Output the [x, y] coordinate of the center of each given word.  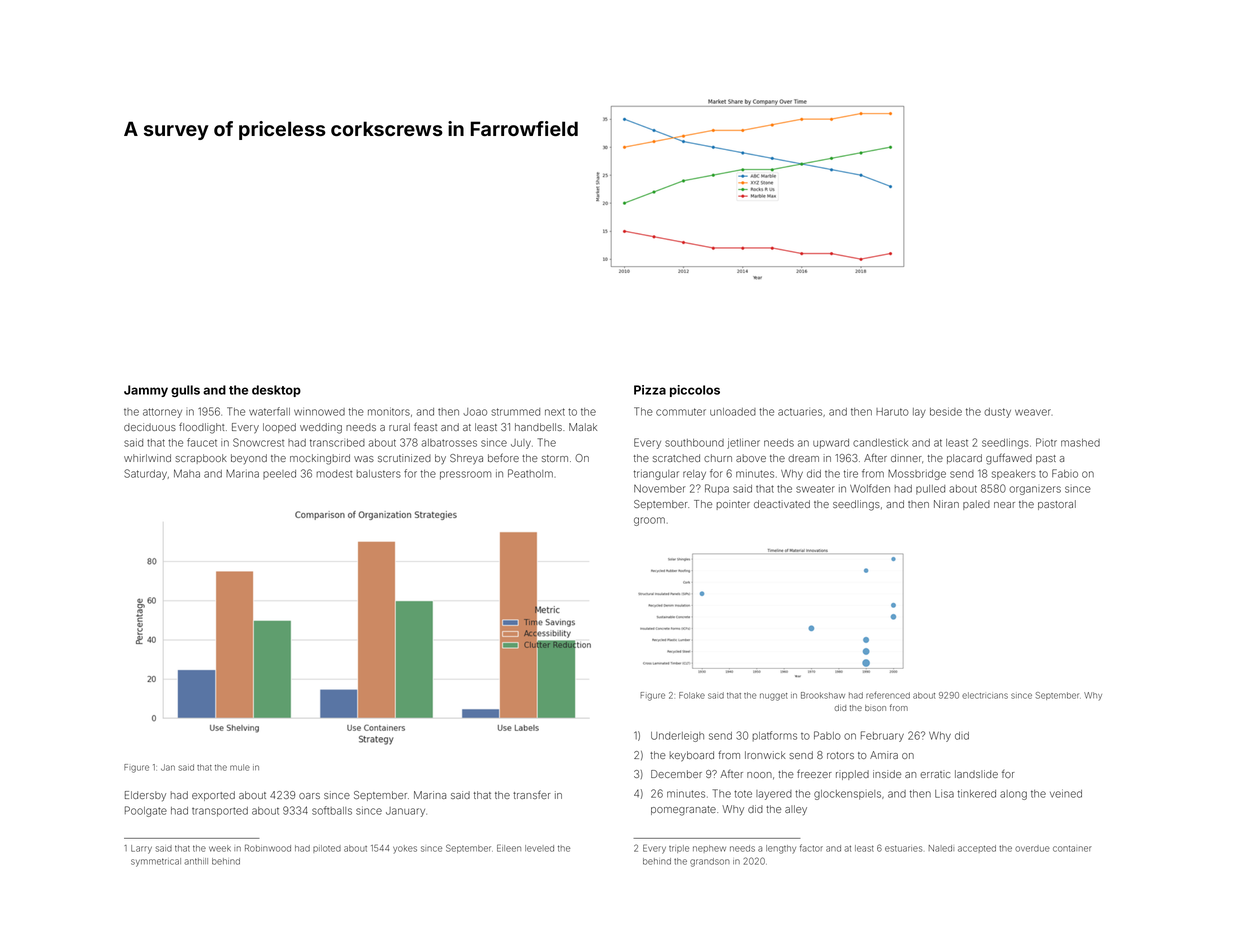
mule [240, 767]
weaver [1033, 412]
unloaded [733, 412]
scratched [676, 458]
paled [976, 505]
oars [309, 796]
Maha [187, 473]
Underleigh [677, 737]
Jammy [146, 391]
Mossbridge [917, 475]
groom [649, 521]
